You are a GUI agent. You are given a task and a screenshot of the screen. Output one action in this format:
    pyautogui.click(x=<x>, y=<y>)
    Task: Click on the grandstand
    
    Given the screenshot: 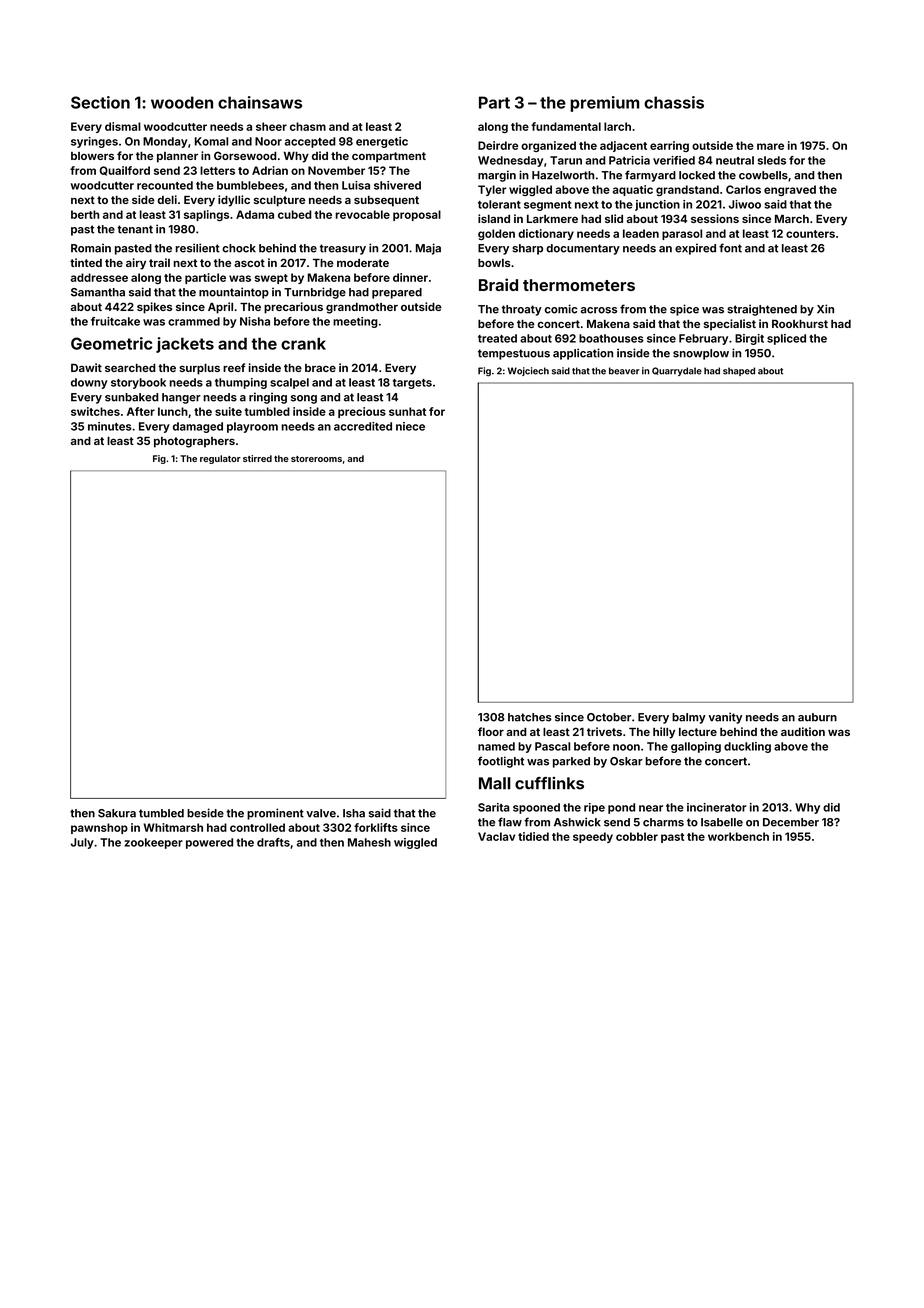 What is the action you would take?
    pyautogui.click(x=687, y=190)
